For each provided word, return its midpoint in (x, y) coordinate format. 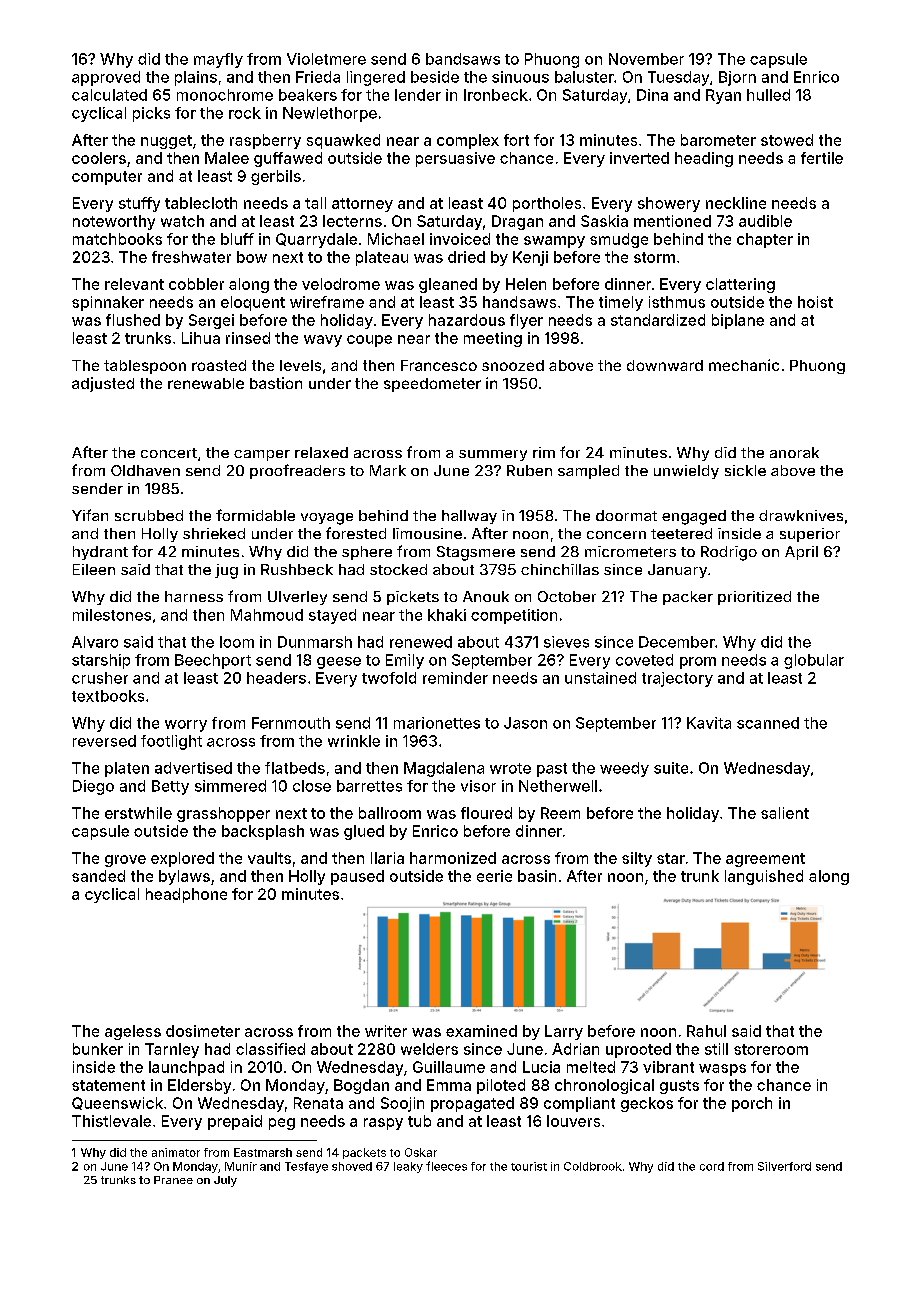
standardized (658, 320)
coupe (369, 341)
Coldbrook (593, 1166)
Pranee (173, 1180)
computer (107, 178)
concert (169, 453)
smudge (619, 240)
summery (493, 455)
